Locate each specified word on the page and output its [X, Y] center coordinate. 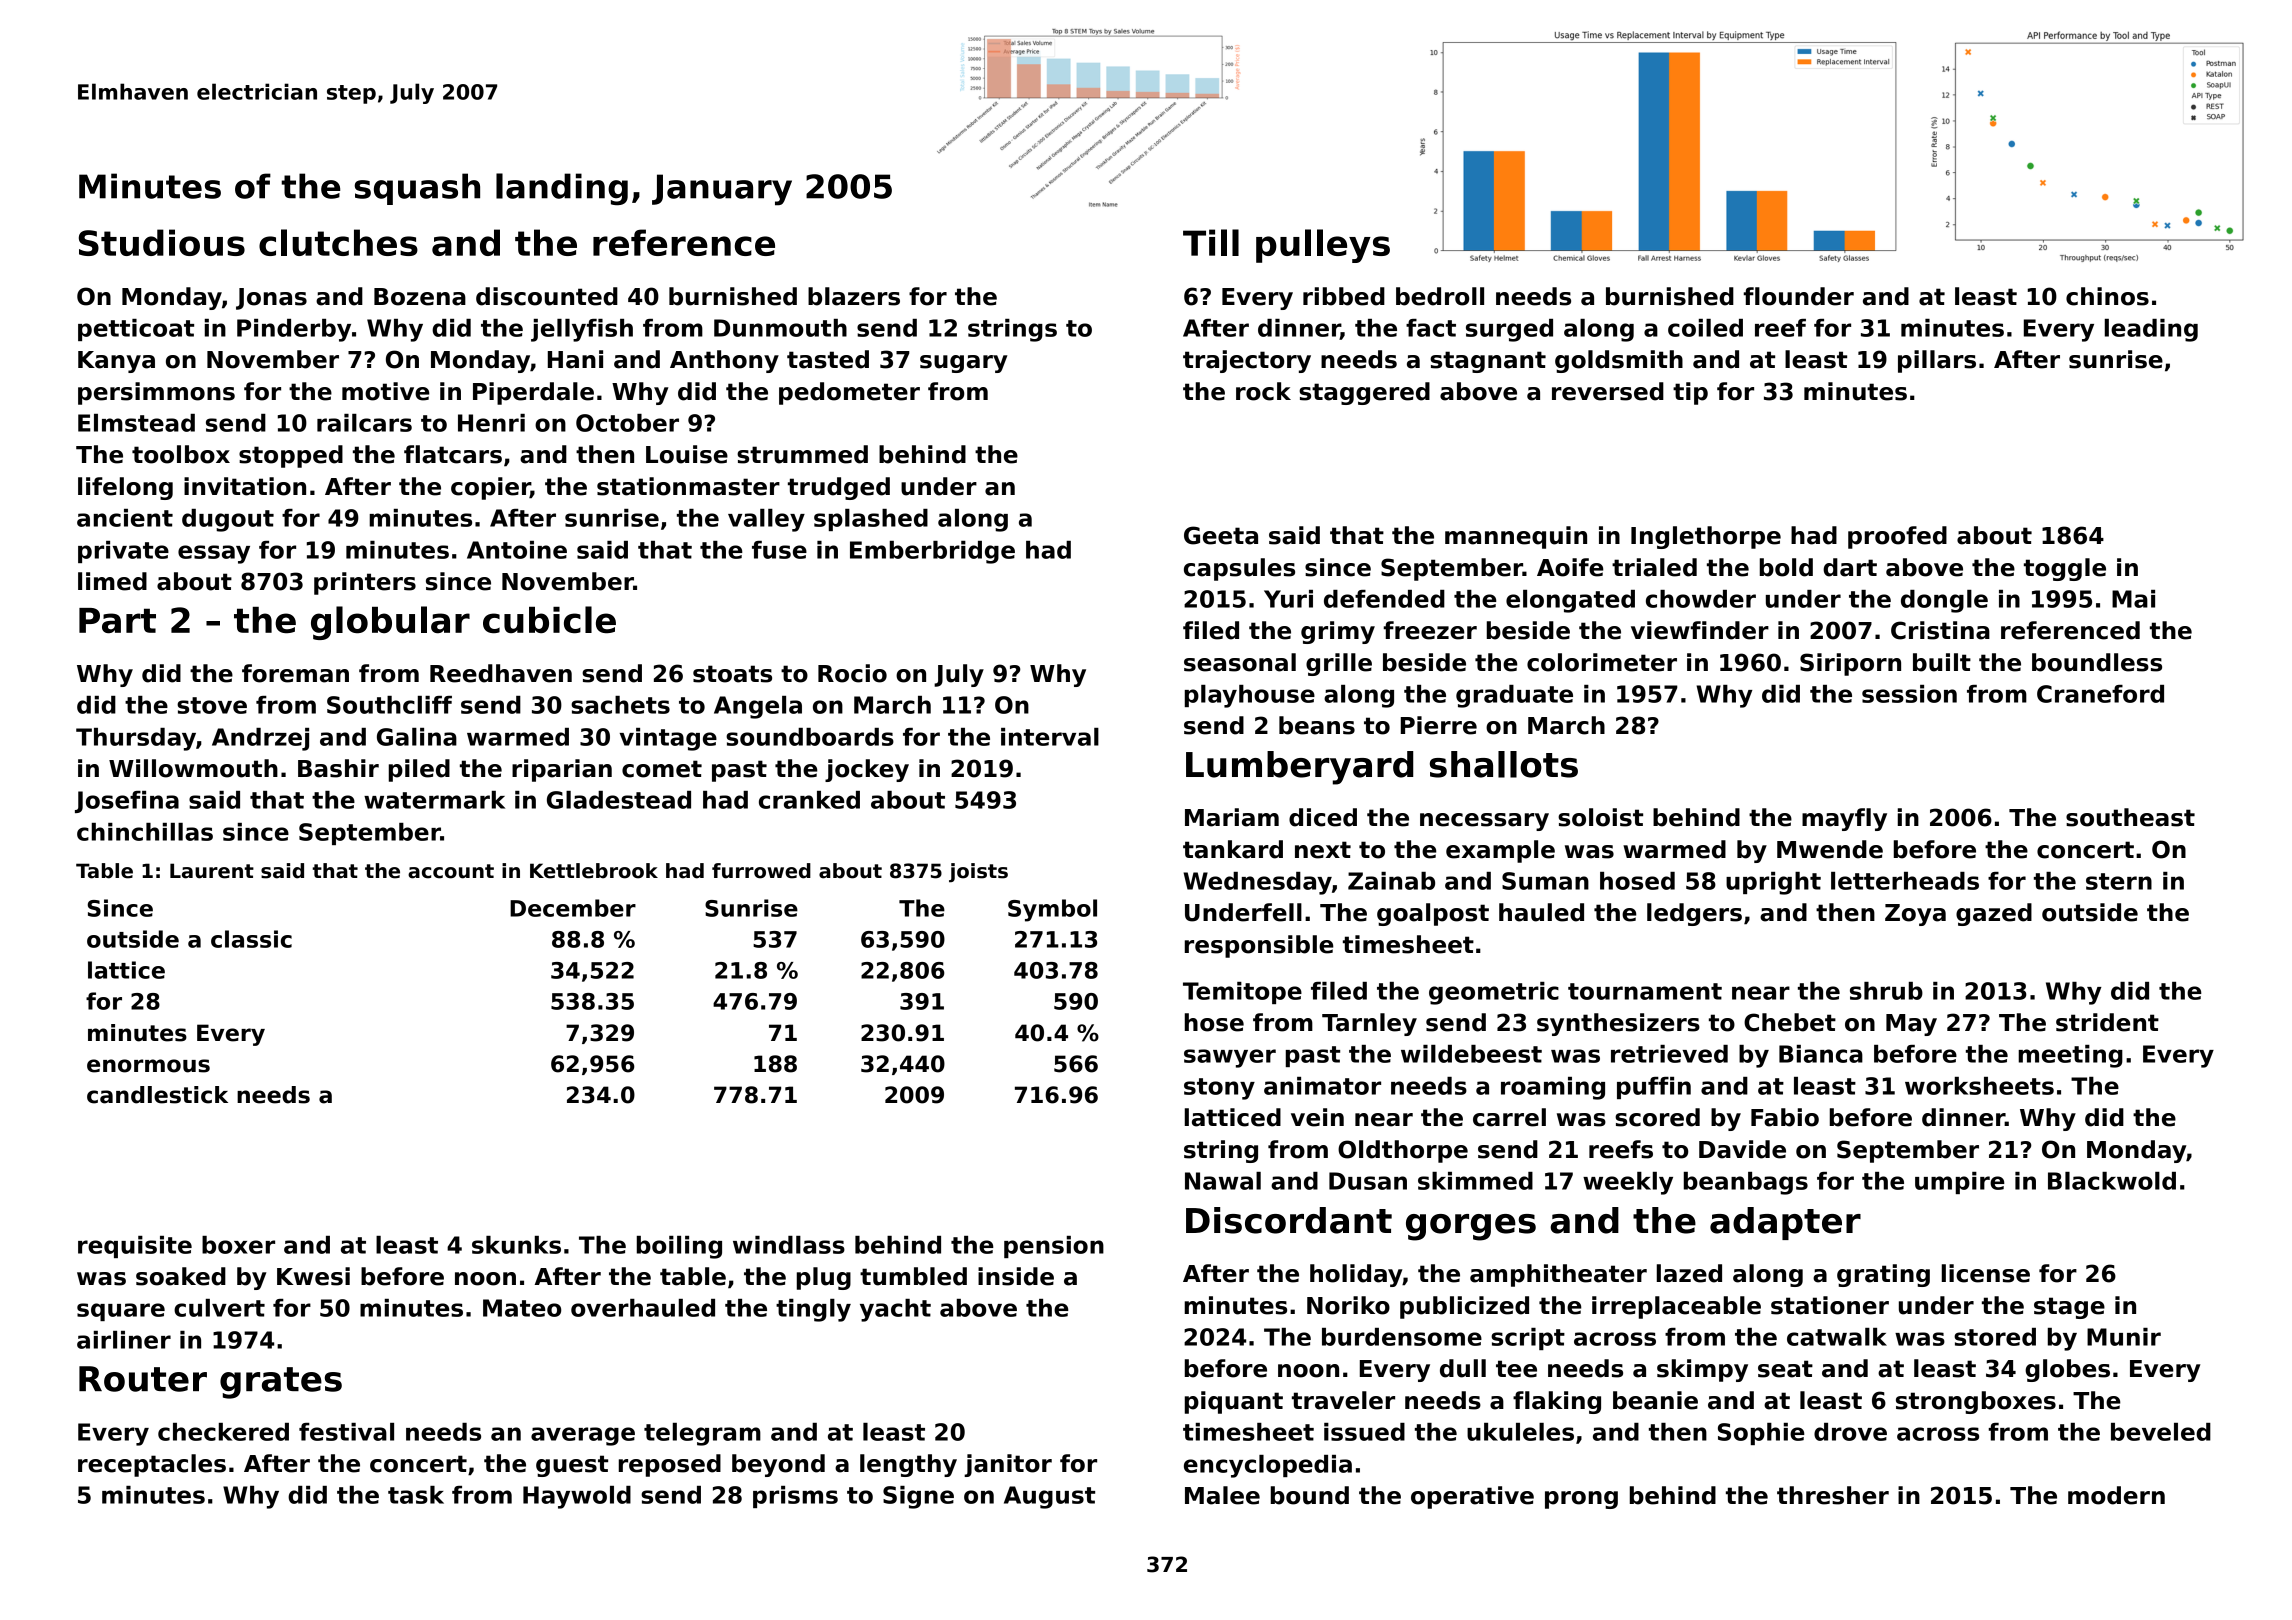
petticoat [136, 330]
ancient [125, 518]
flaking [1557, 1402]
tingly [813, 1310]
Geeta [1221, 535]
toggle [2065, 569]
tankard [1233, 849]
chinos [2107, 296]
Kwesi [313, 1276]
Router [143, 1379]
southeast [2130, 817]
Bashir [338, 768]
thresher [1833, 1495]
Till [1211, 242]
